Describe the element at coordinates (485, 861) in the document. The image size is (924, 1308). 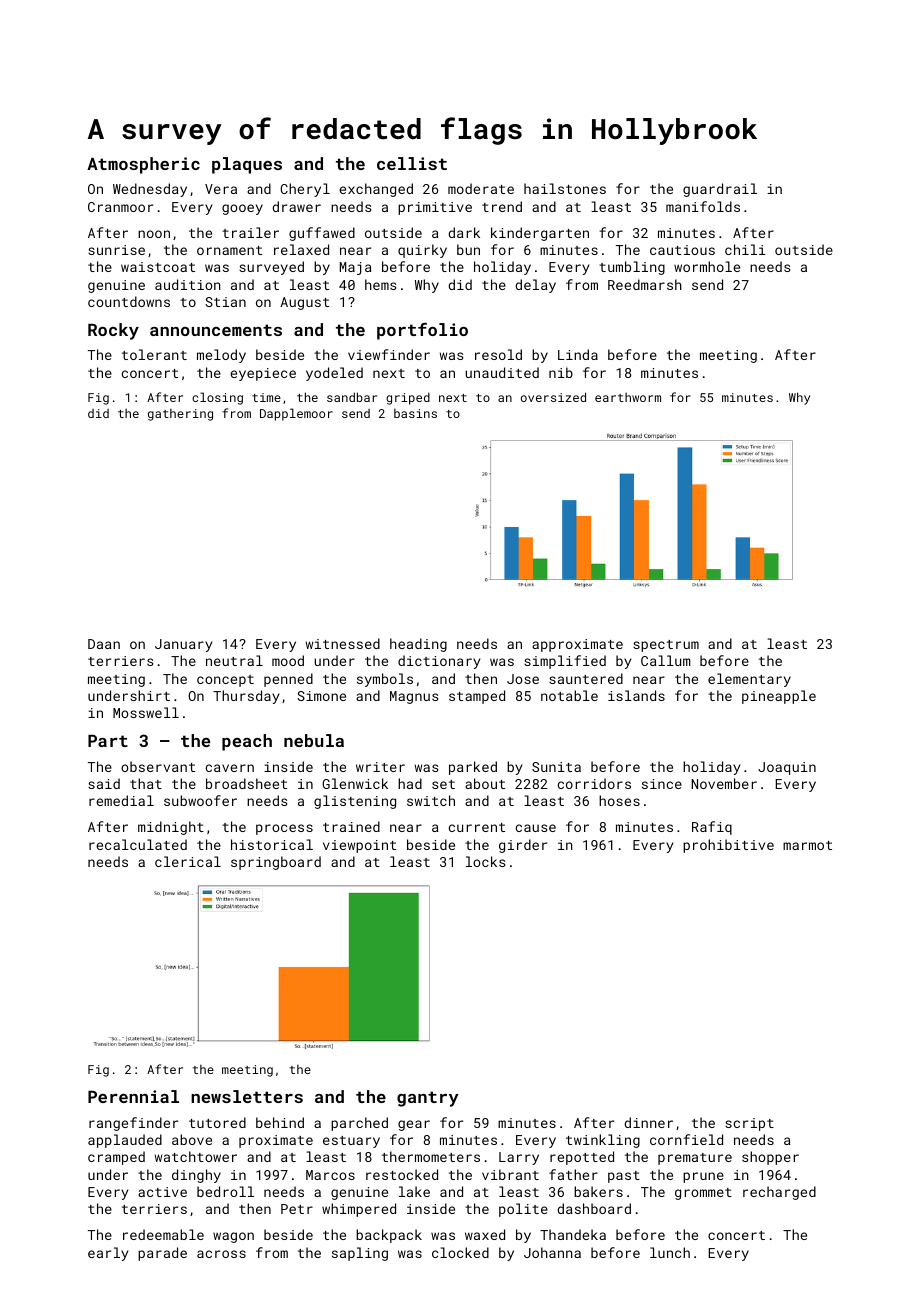
I see `locks` at that location.
